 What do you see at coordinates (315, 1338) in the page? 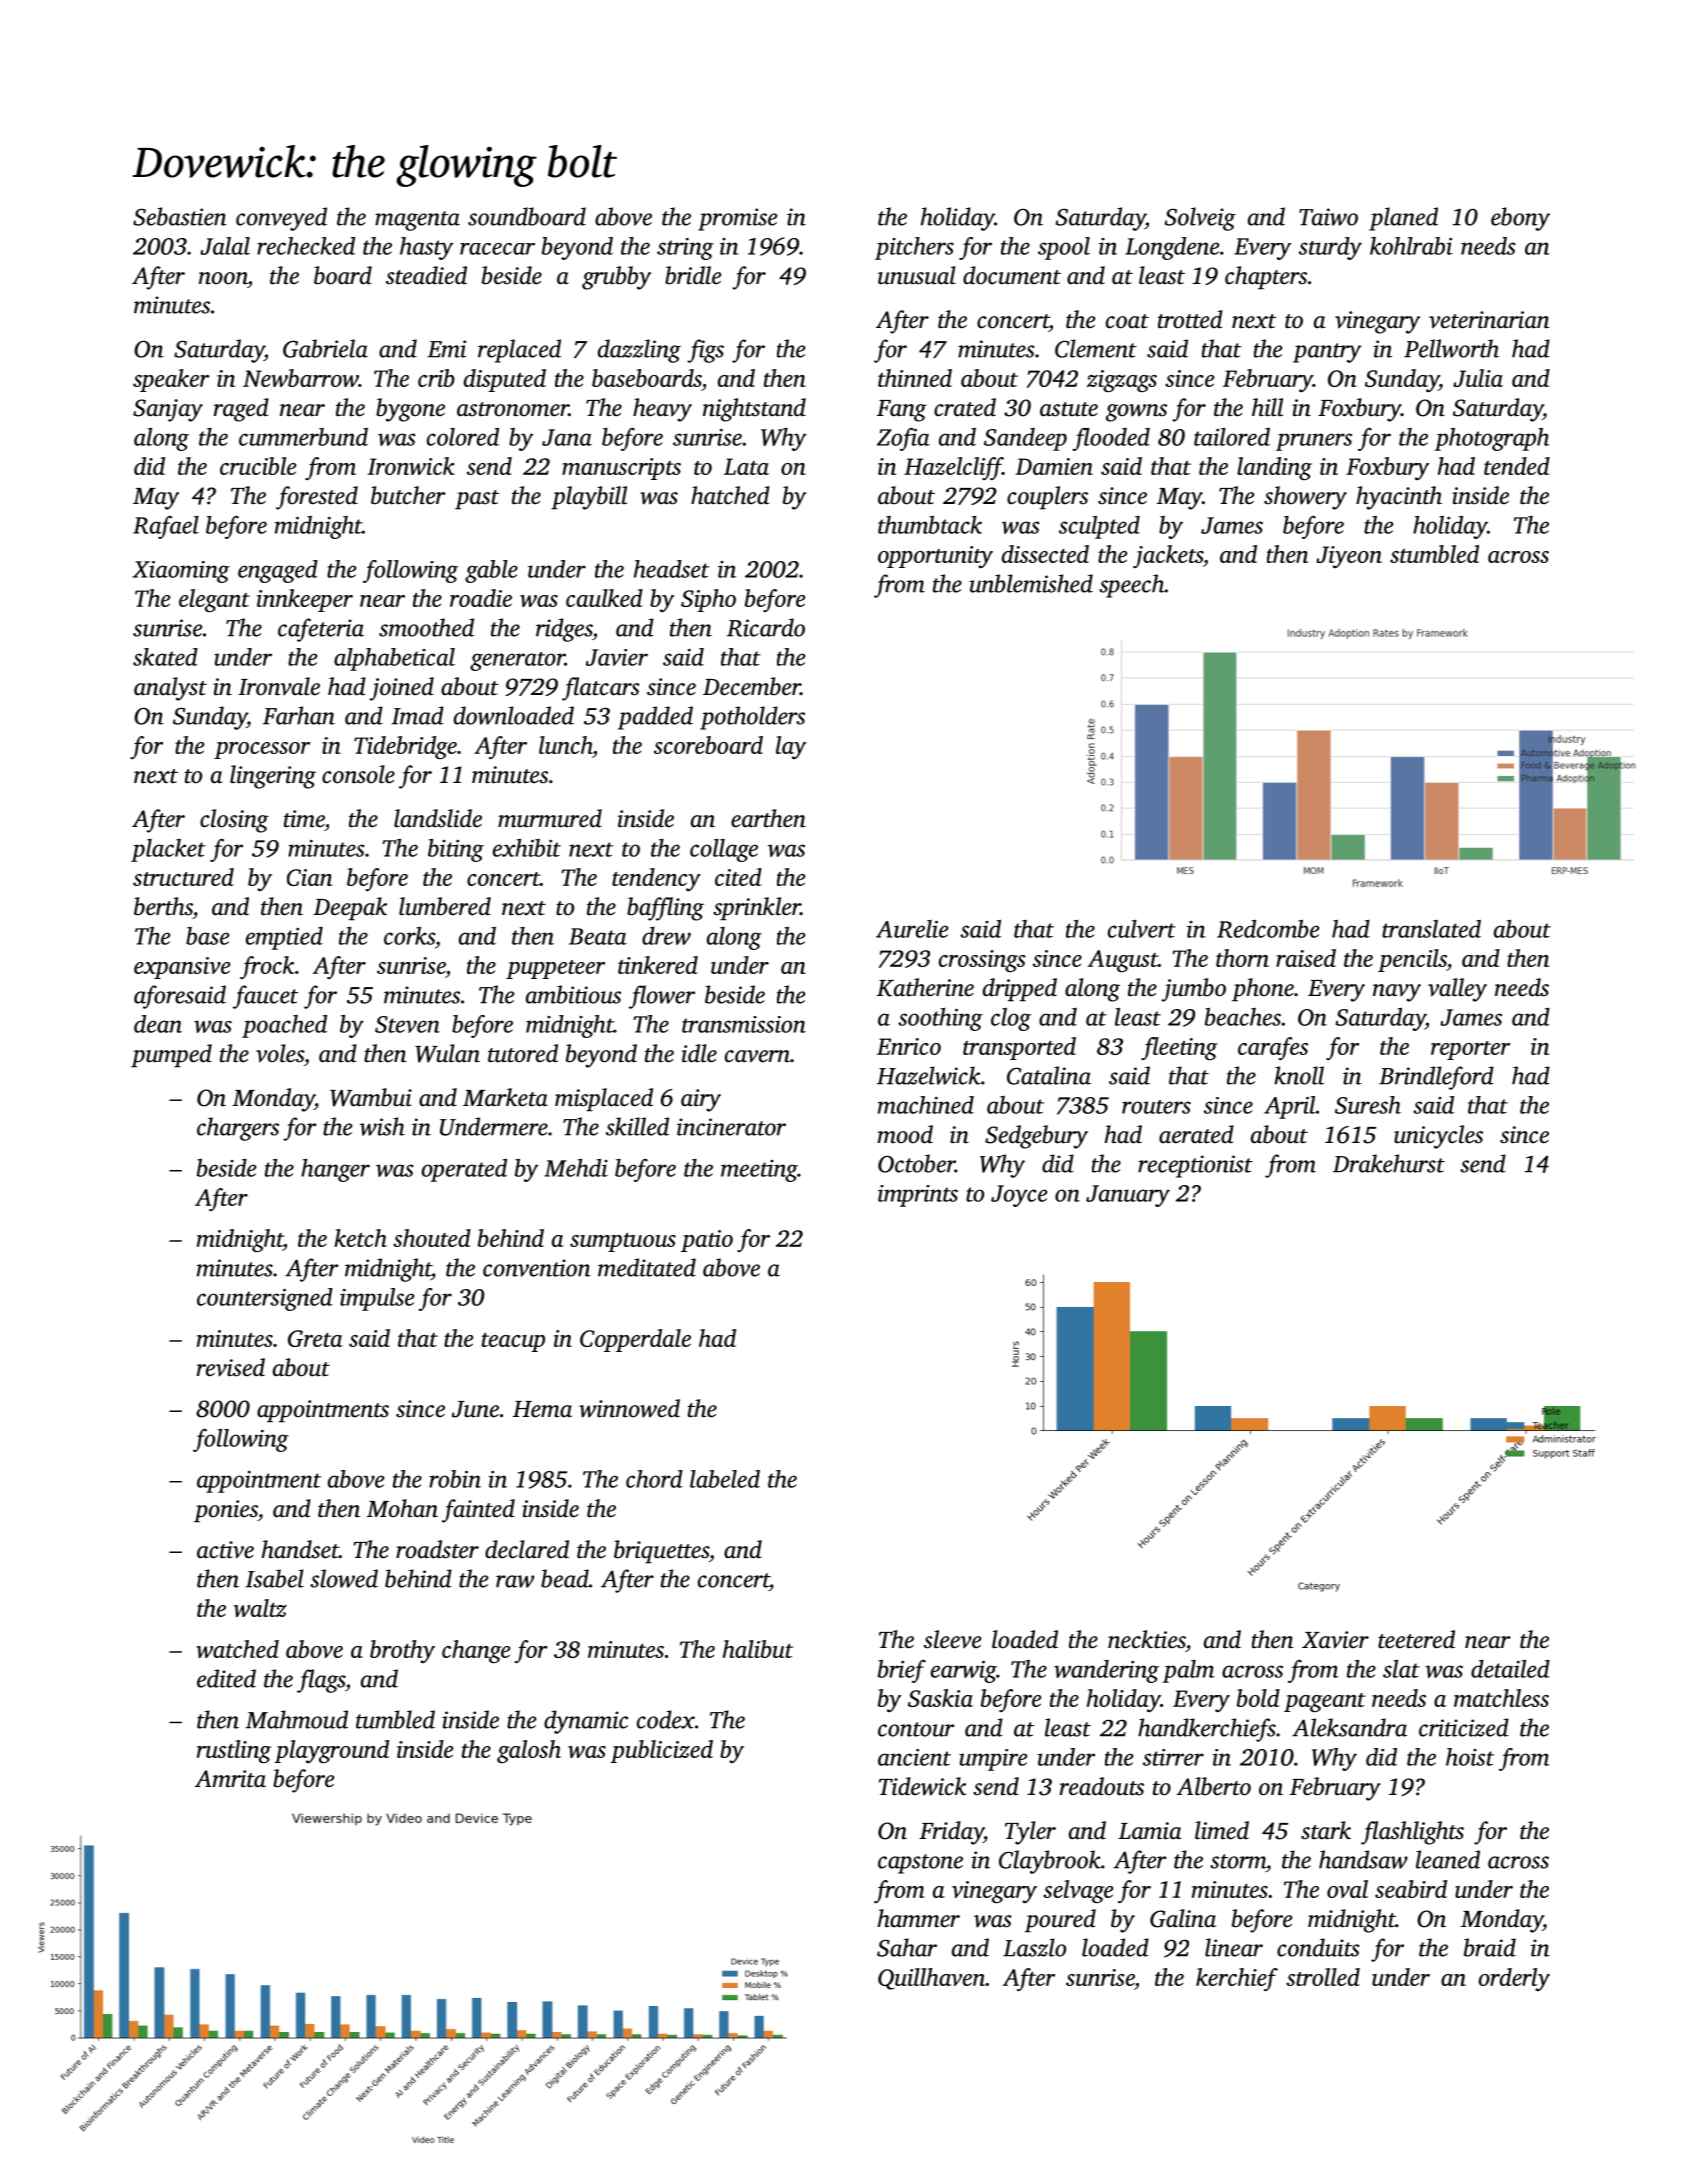
I see `Greta` at bounding box center [315, 1338].
